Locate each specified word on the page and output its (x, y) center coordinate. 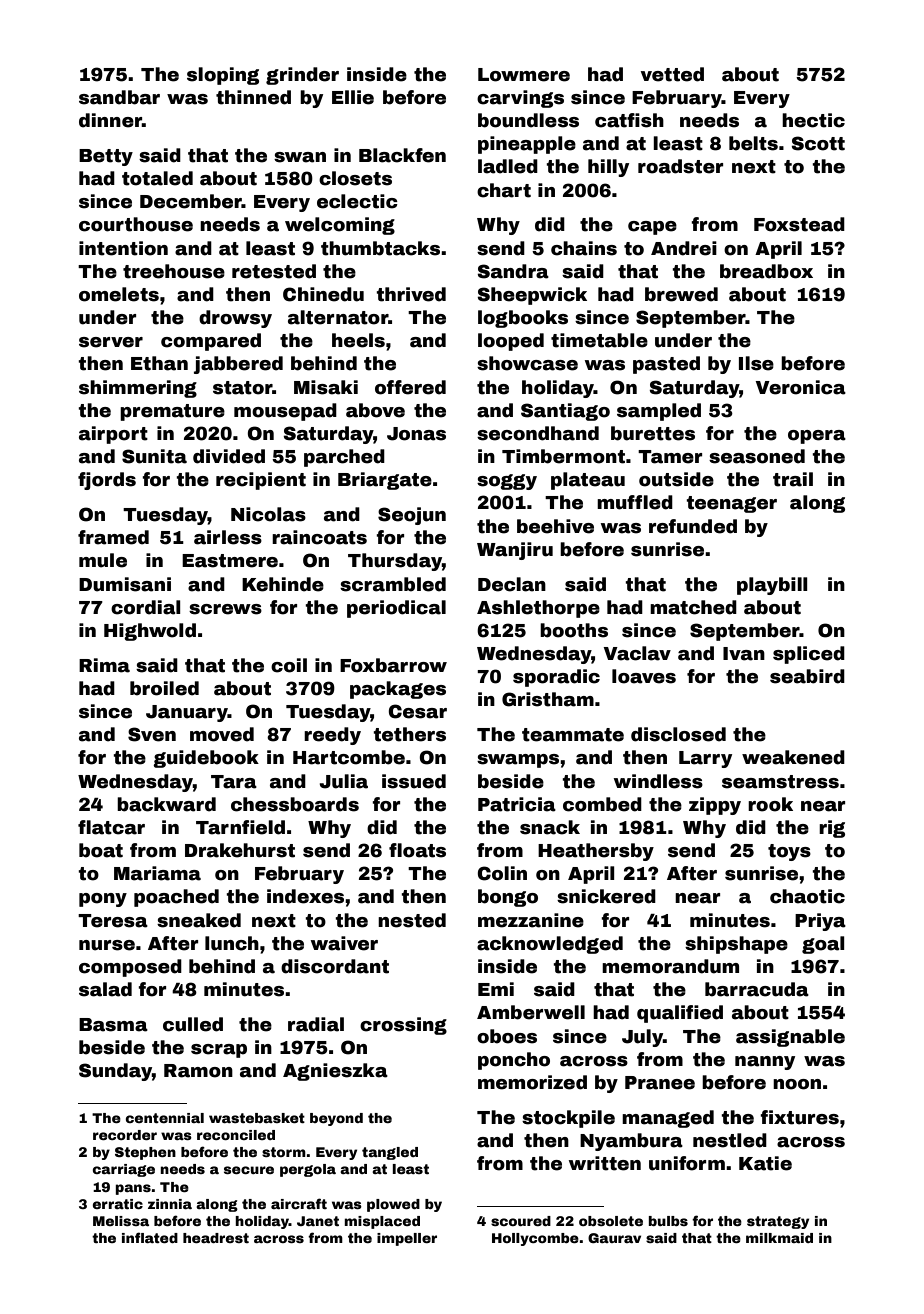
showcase (527, 363)
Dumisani (125, 584)
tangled (390, 1153)
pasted (666, 365)
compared (211, 342)
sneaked (199, 920)
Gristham (548, 699)
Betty (106, 157)
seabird (807, 676)
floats (417, 850)
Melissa (121, 1221)
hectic (813, 120)
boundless (528, 120)
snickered (606, 896)
